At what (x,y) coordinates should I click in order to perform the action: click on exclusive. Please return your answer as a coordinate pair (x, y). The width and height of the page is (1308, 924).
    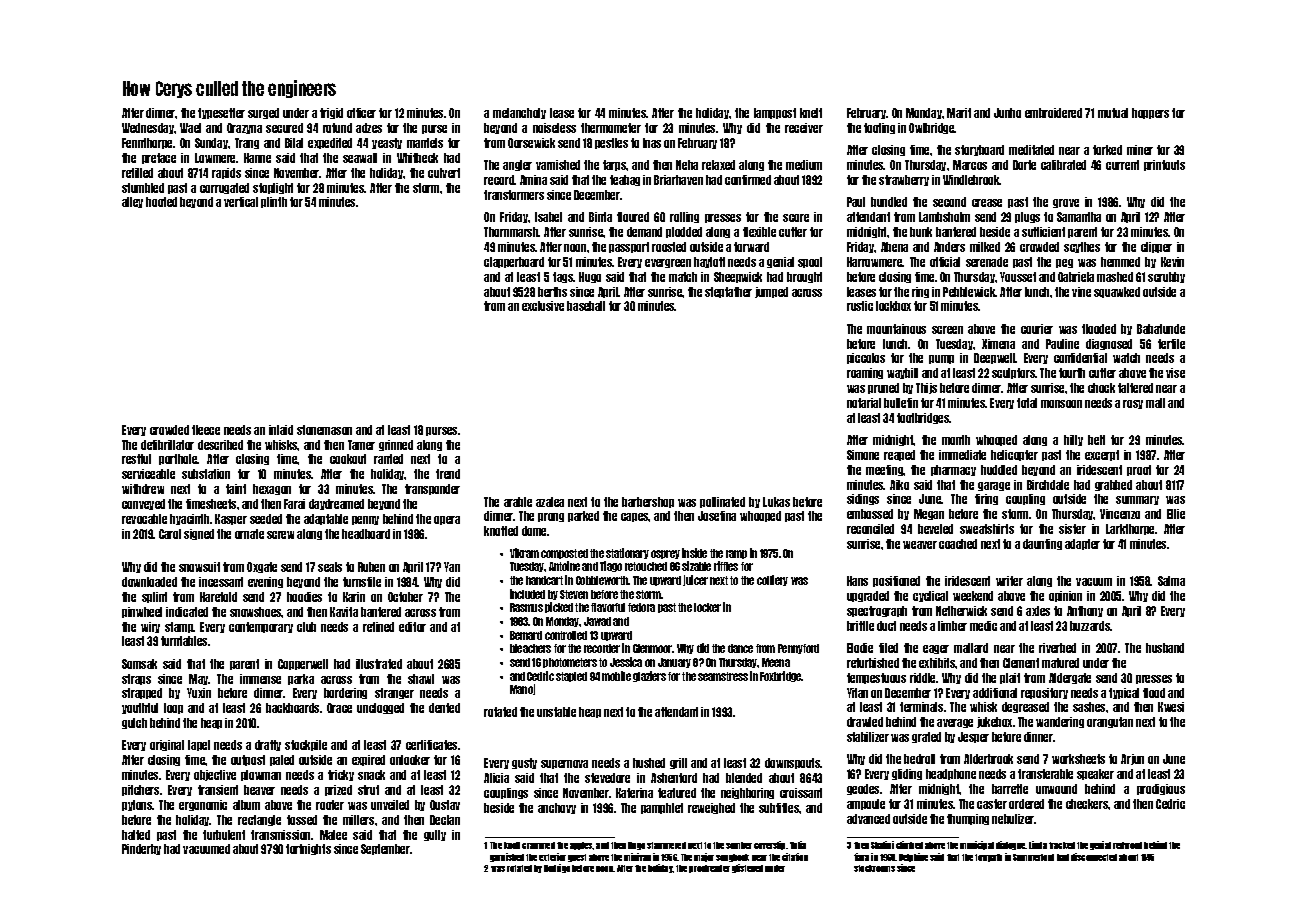
    Looking at the image, I should click on (543, 306).
